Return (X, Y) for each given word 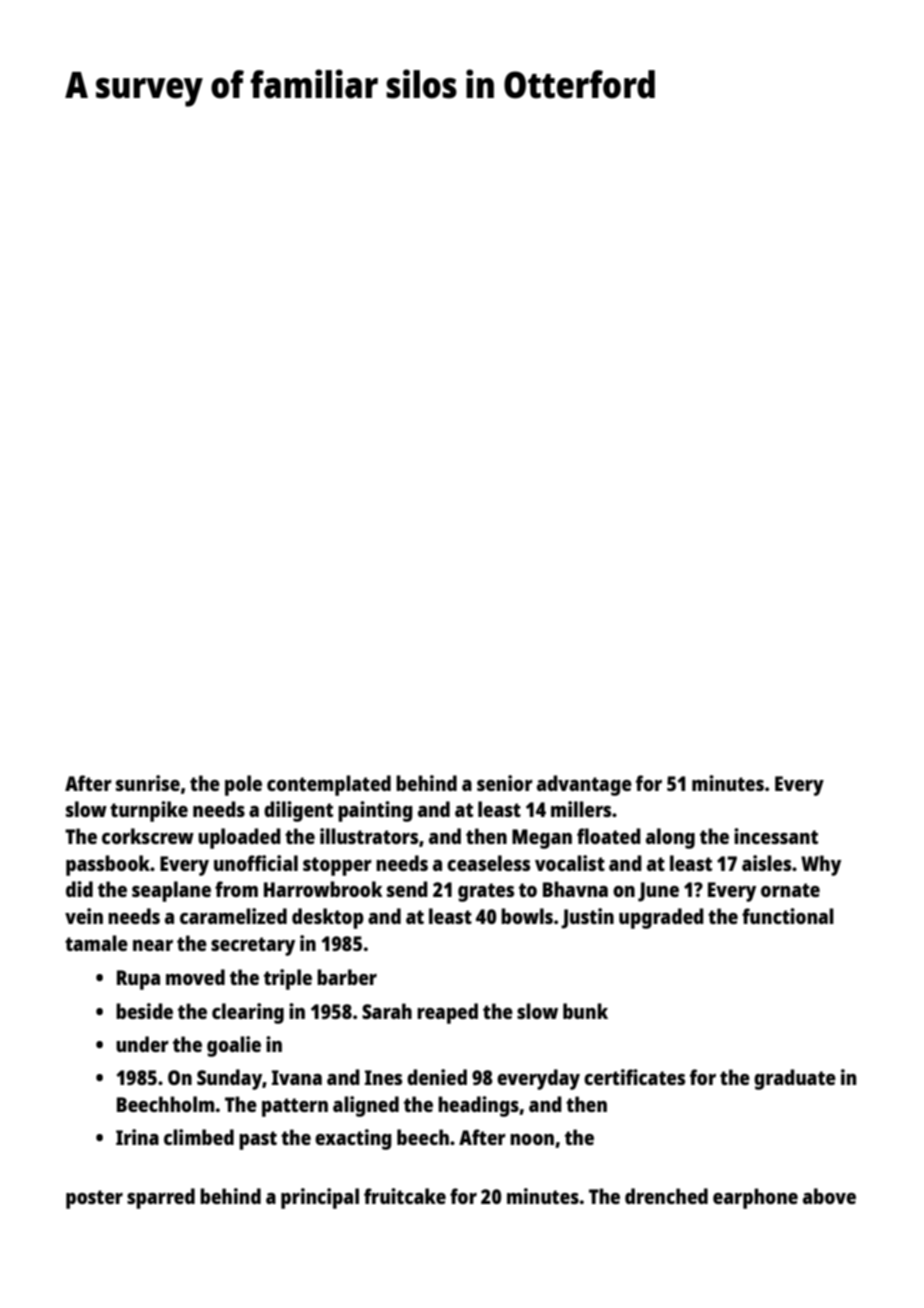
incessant (776, 836)
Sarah (387, 1011)
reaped (447, 1013)
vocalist (570, 863)
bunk (585, 1011)
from (236, 889)
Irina (137, 1137)
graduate (795, 1079)
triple (288, 979)
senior (505, 783)
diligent (298, 811)
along (670, 838)
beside (144, 1011)
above (829, 1196)
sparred (161, 1198)
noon (532, 1139)
